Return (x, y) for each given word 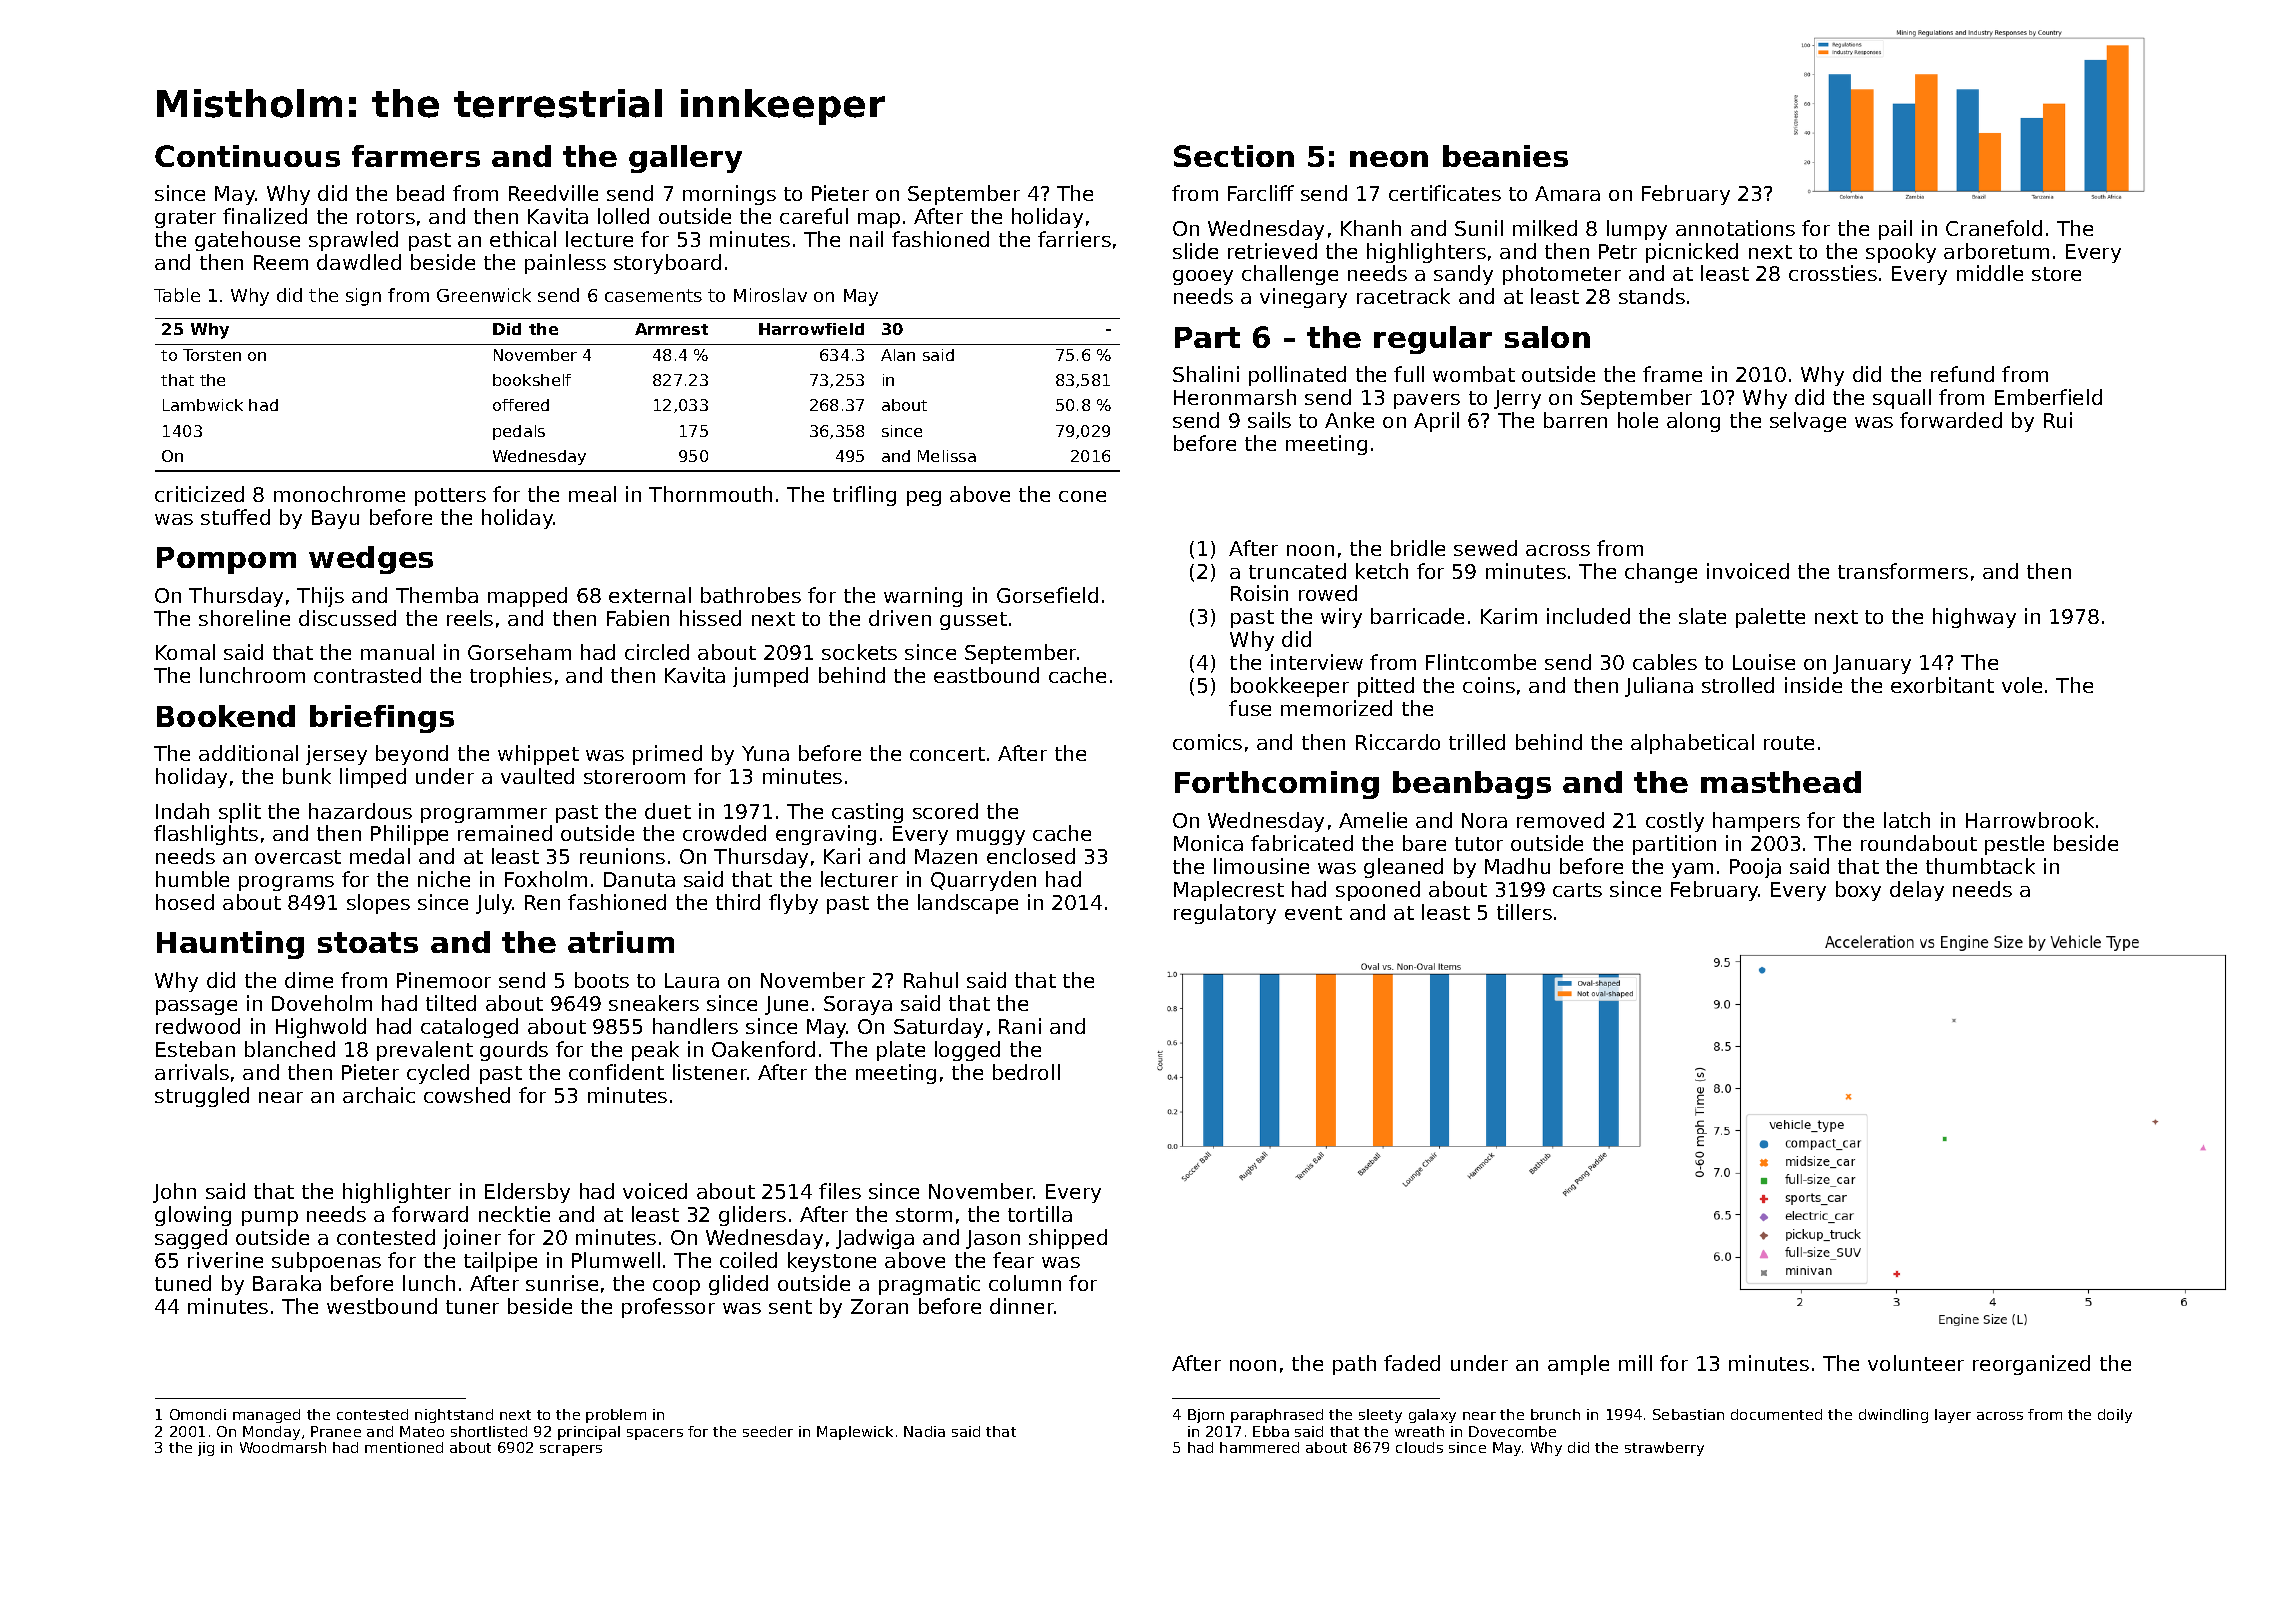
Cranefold (1994, 228)
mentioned (404, 1447)
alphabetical (1692, 744)
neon (1389, 159)
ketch (1382, 571)
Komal (185, 652)
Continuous (247, 156)
